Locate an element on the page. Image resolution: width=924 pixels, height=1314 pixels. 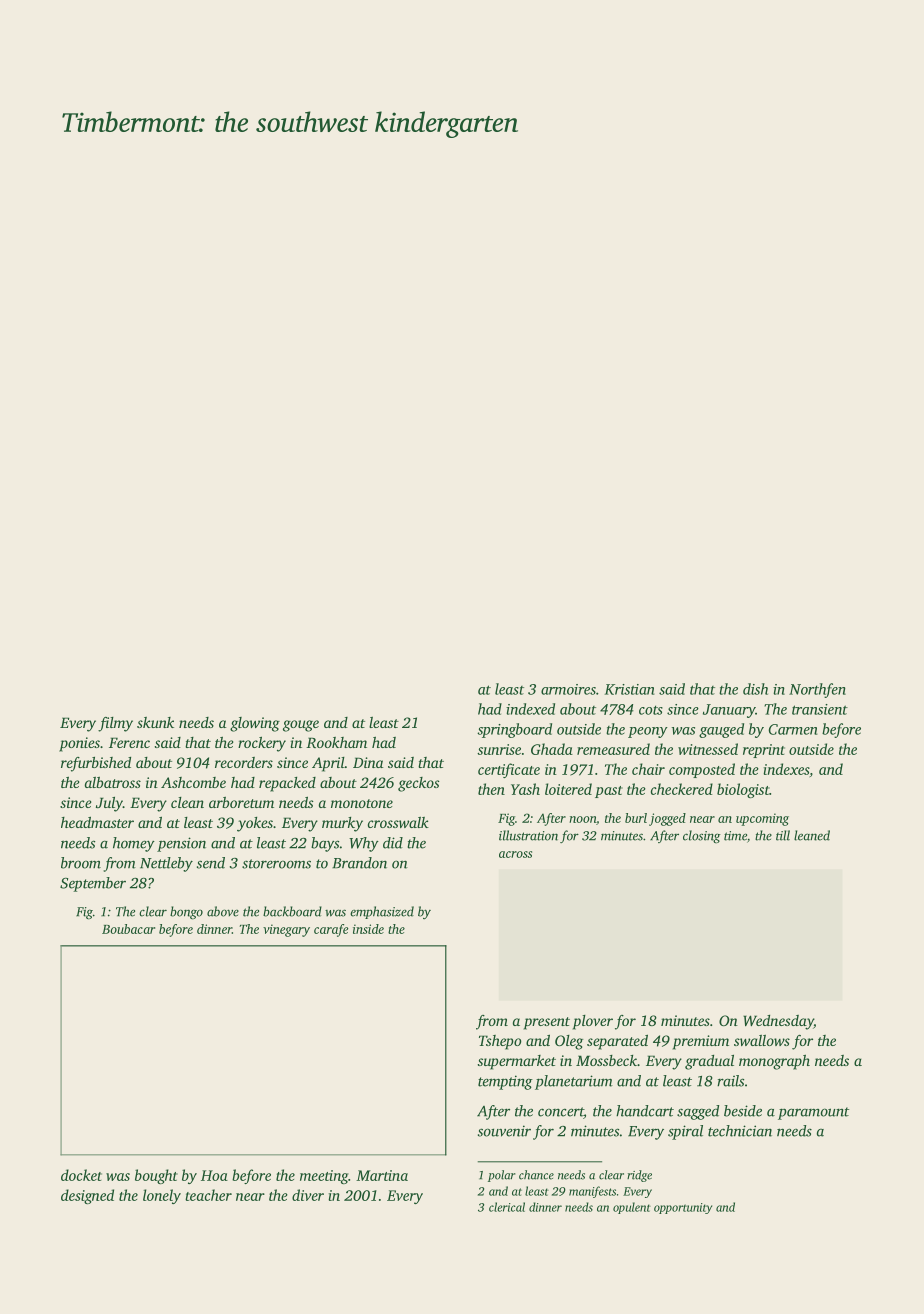
concert is located at coordinates (561, 1113).
